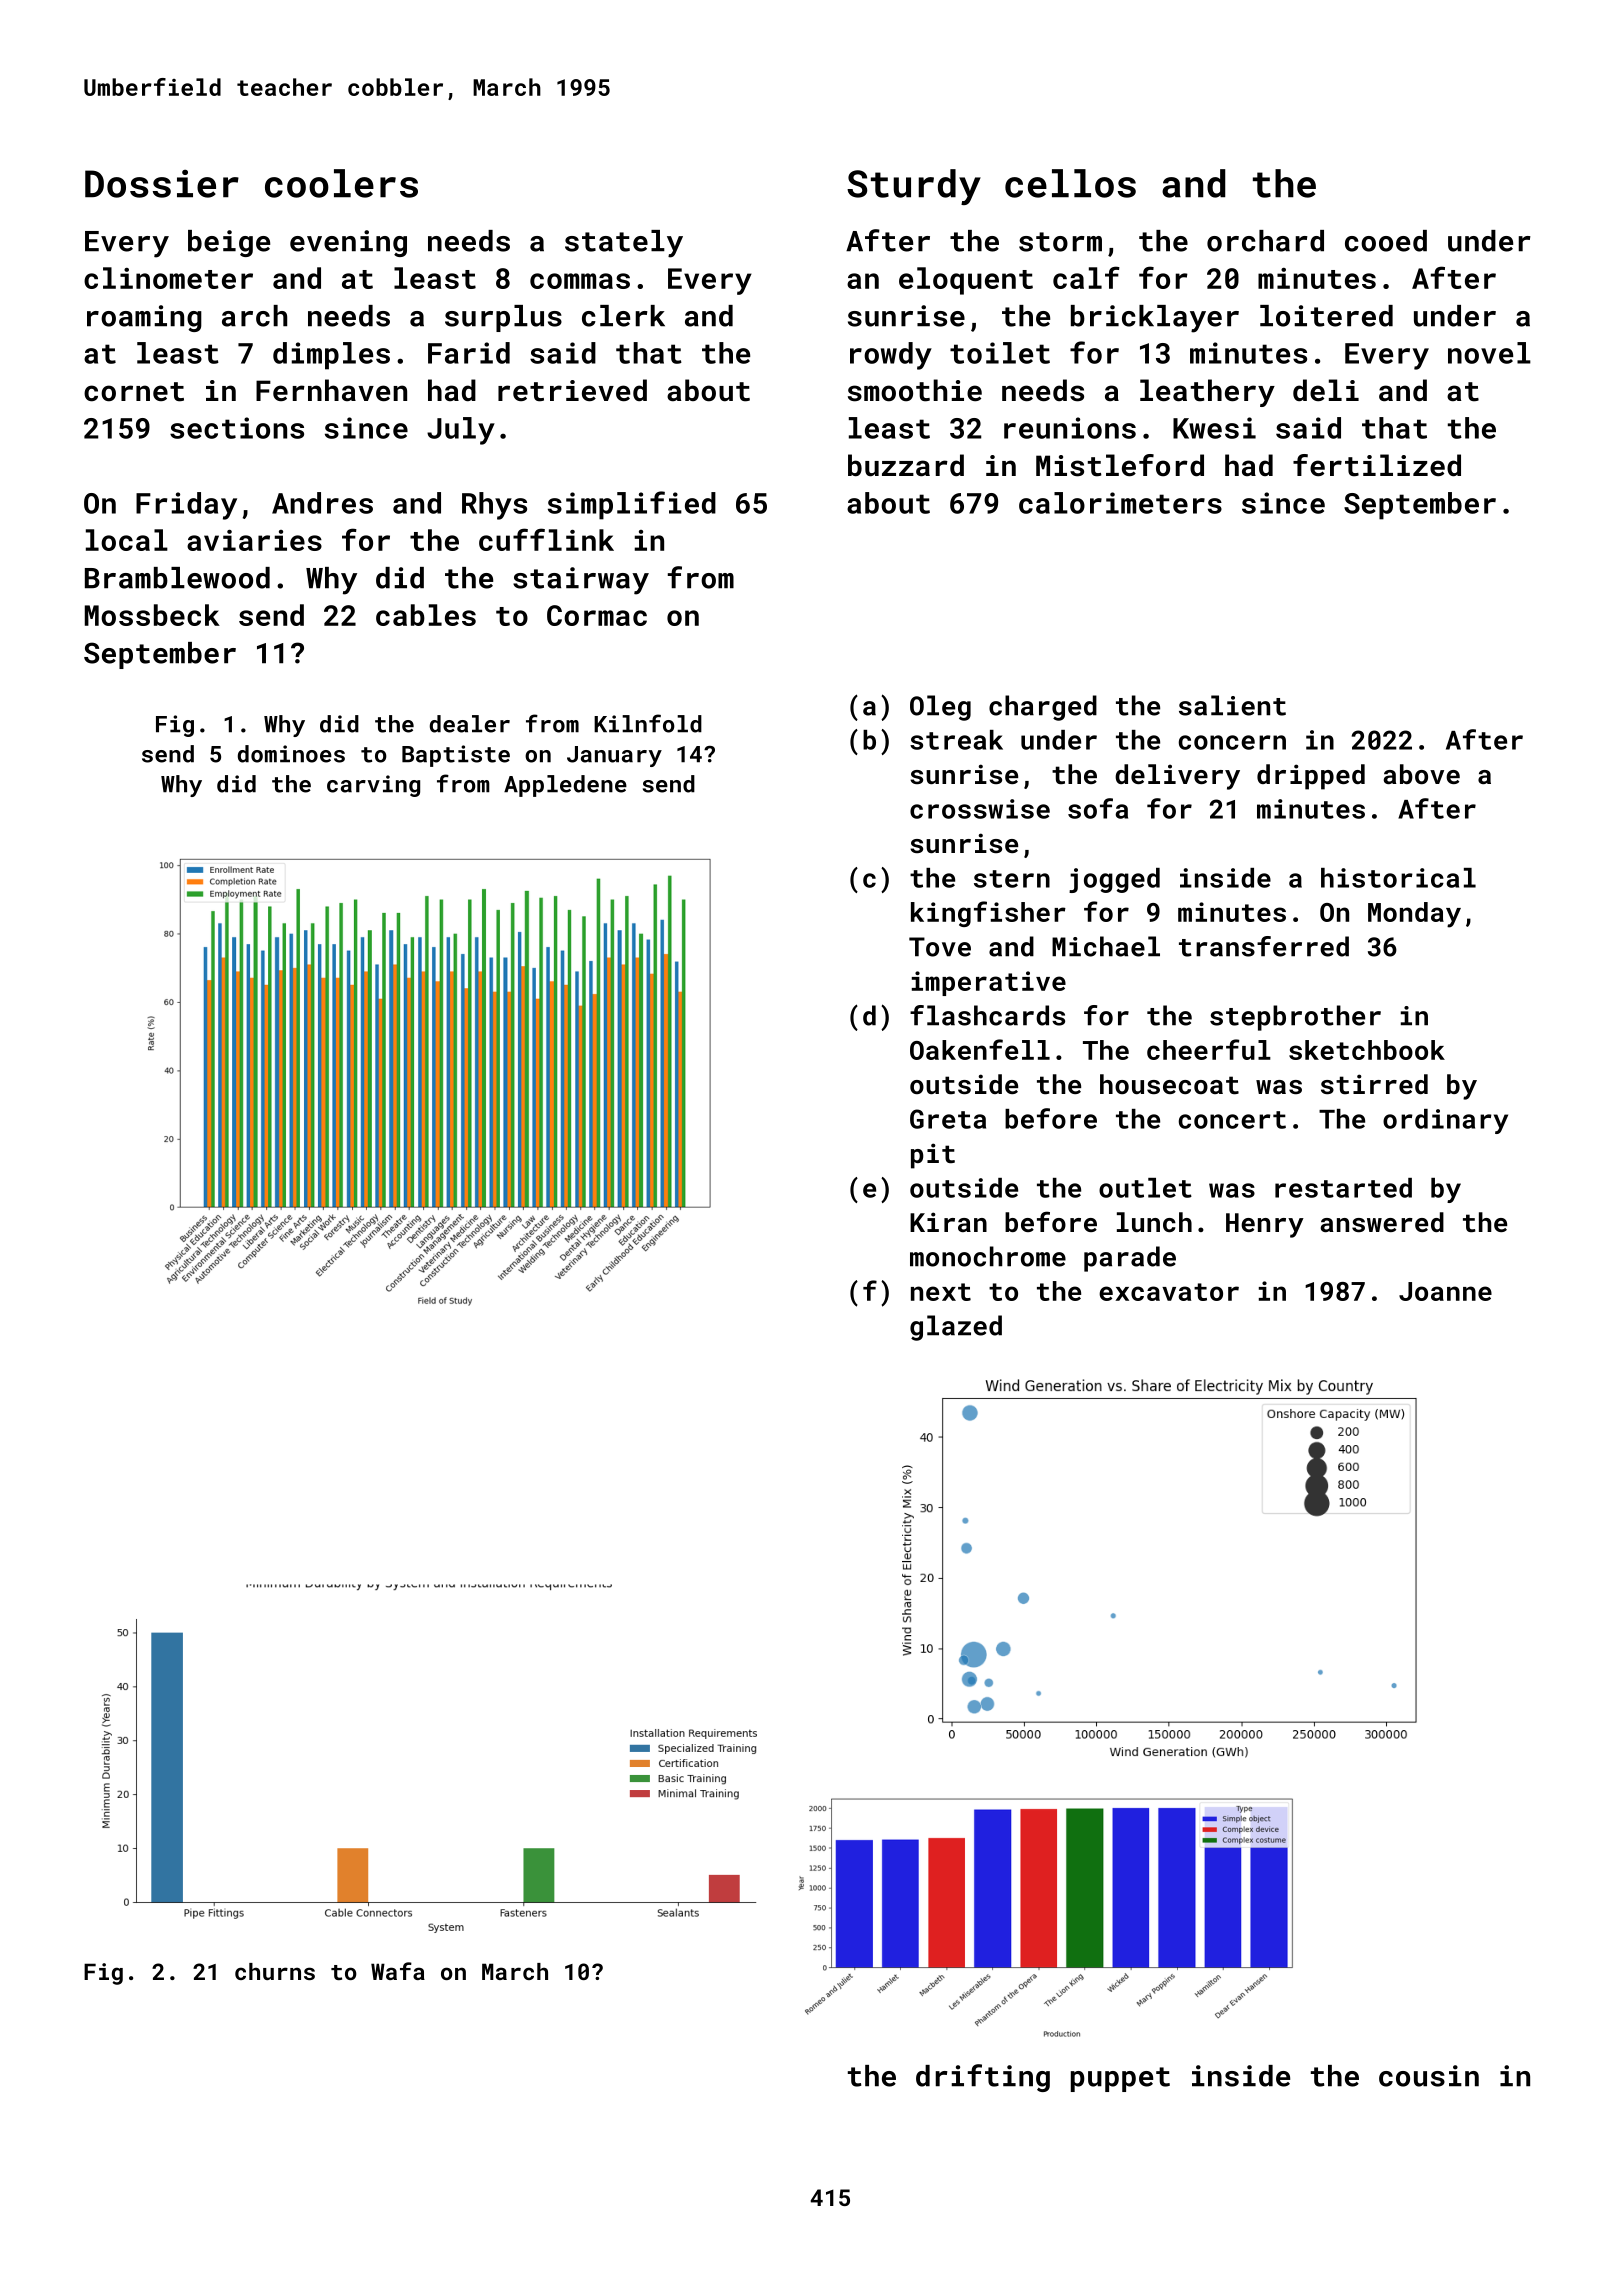 Image resolution: width=1620 pixels, height=2292 pixels. I want to click on churns, so click(275, 1971).
